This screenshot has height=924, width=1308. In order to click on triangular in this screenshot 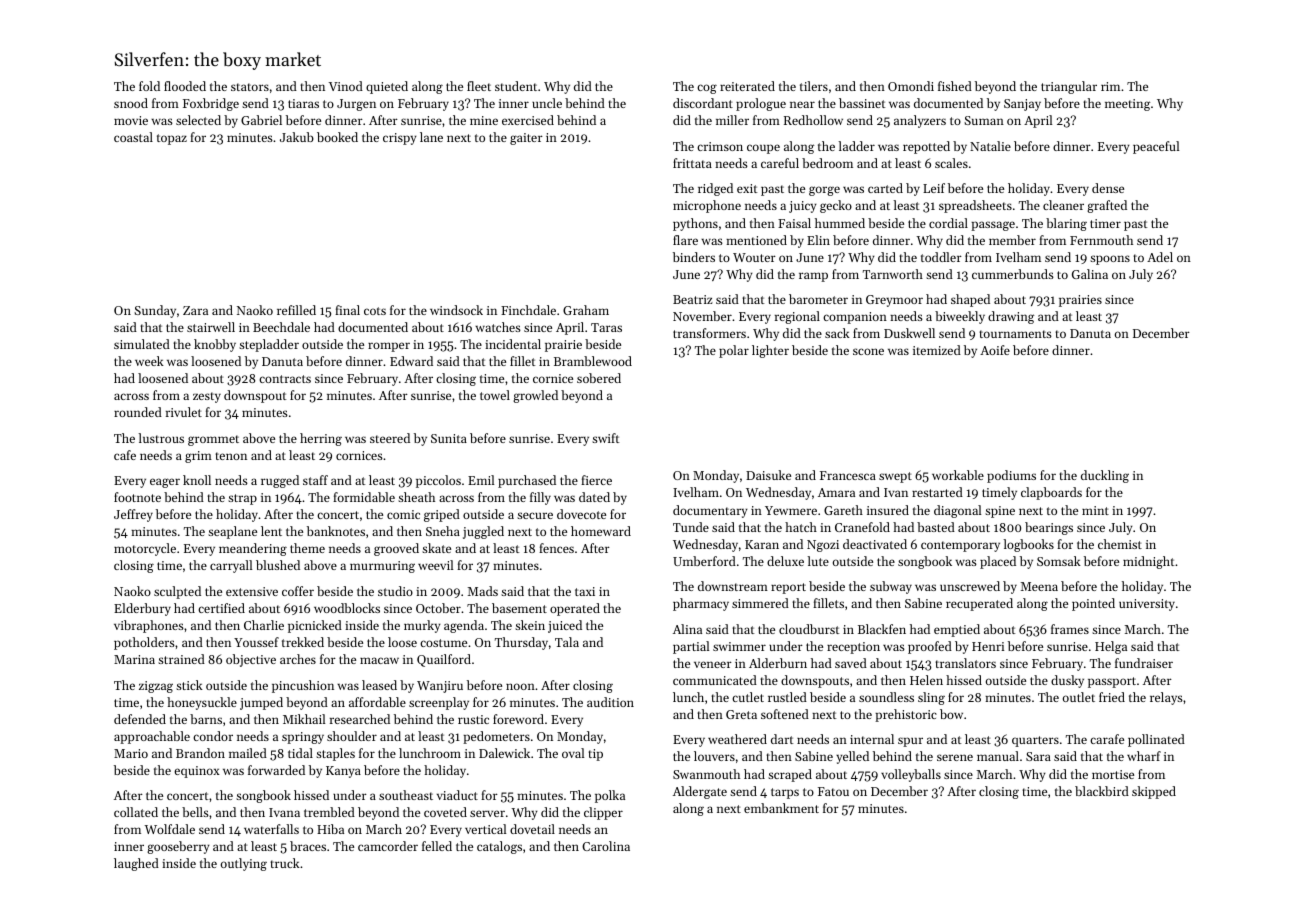, I will do `click(1069, 87)`.
